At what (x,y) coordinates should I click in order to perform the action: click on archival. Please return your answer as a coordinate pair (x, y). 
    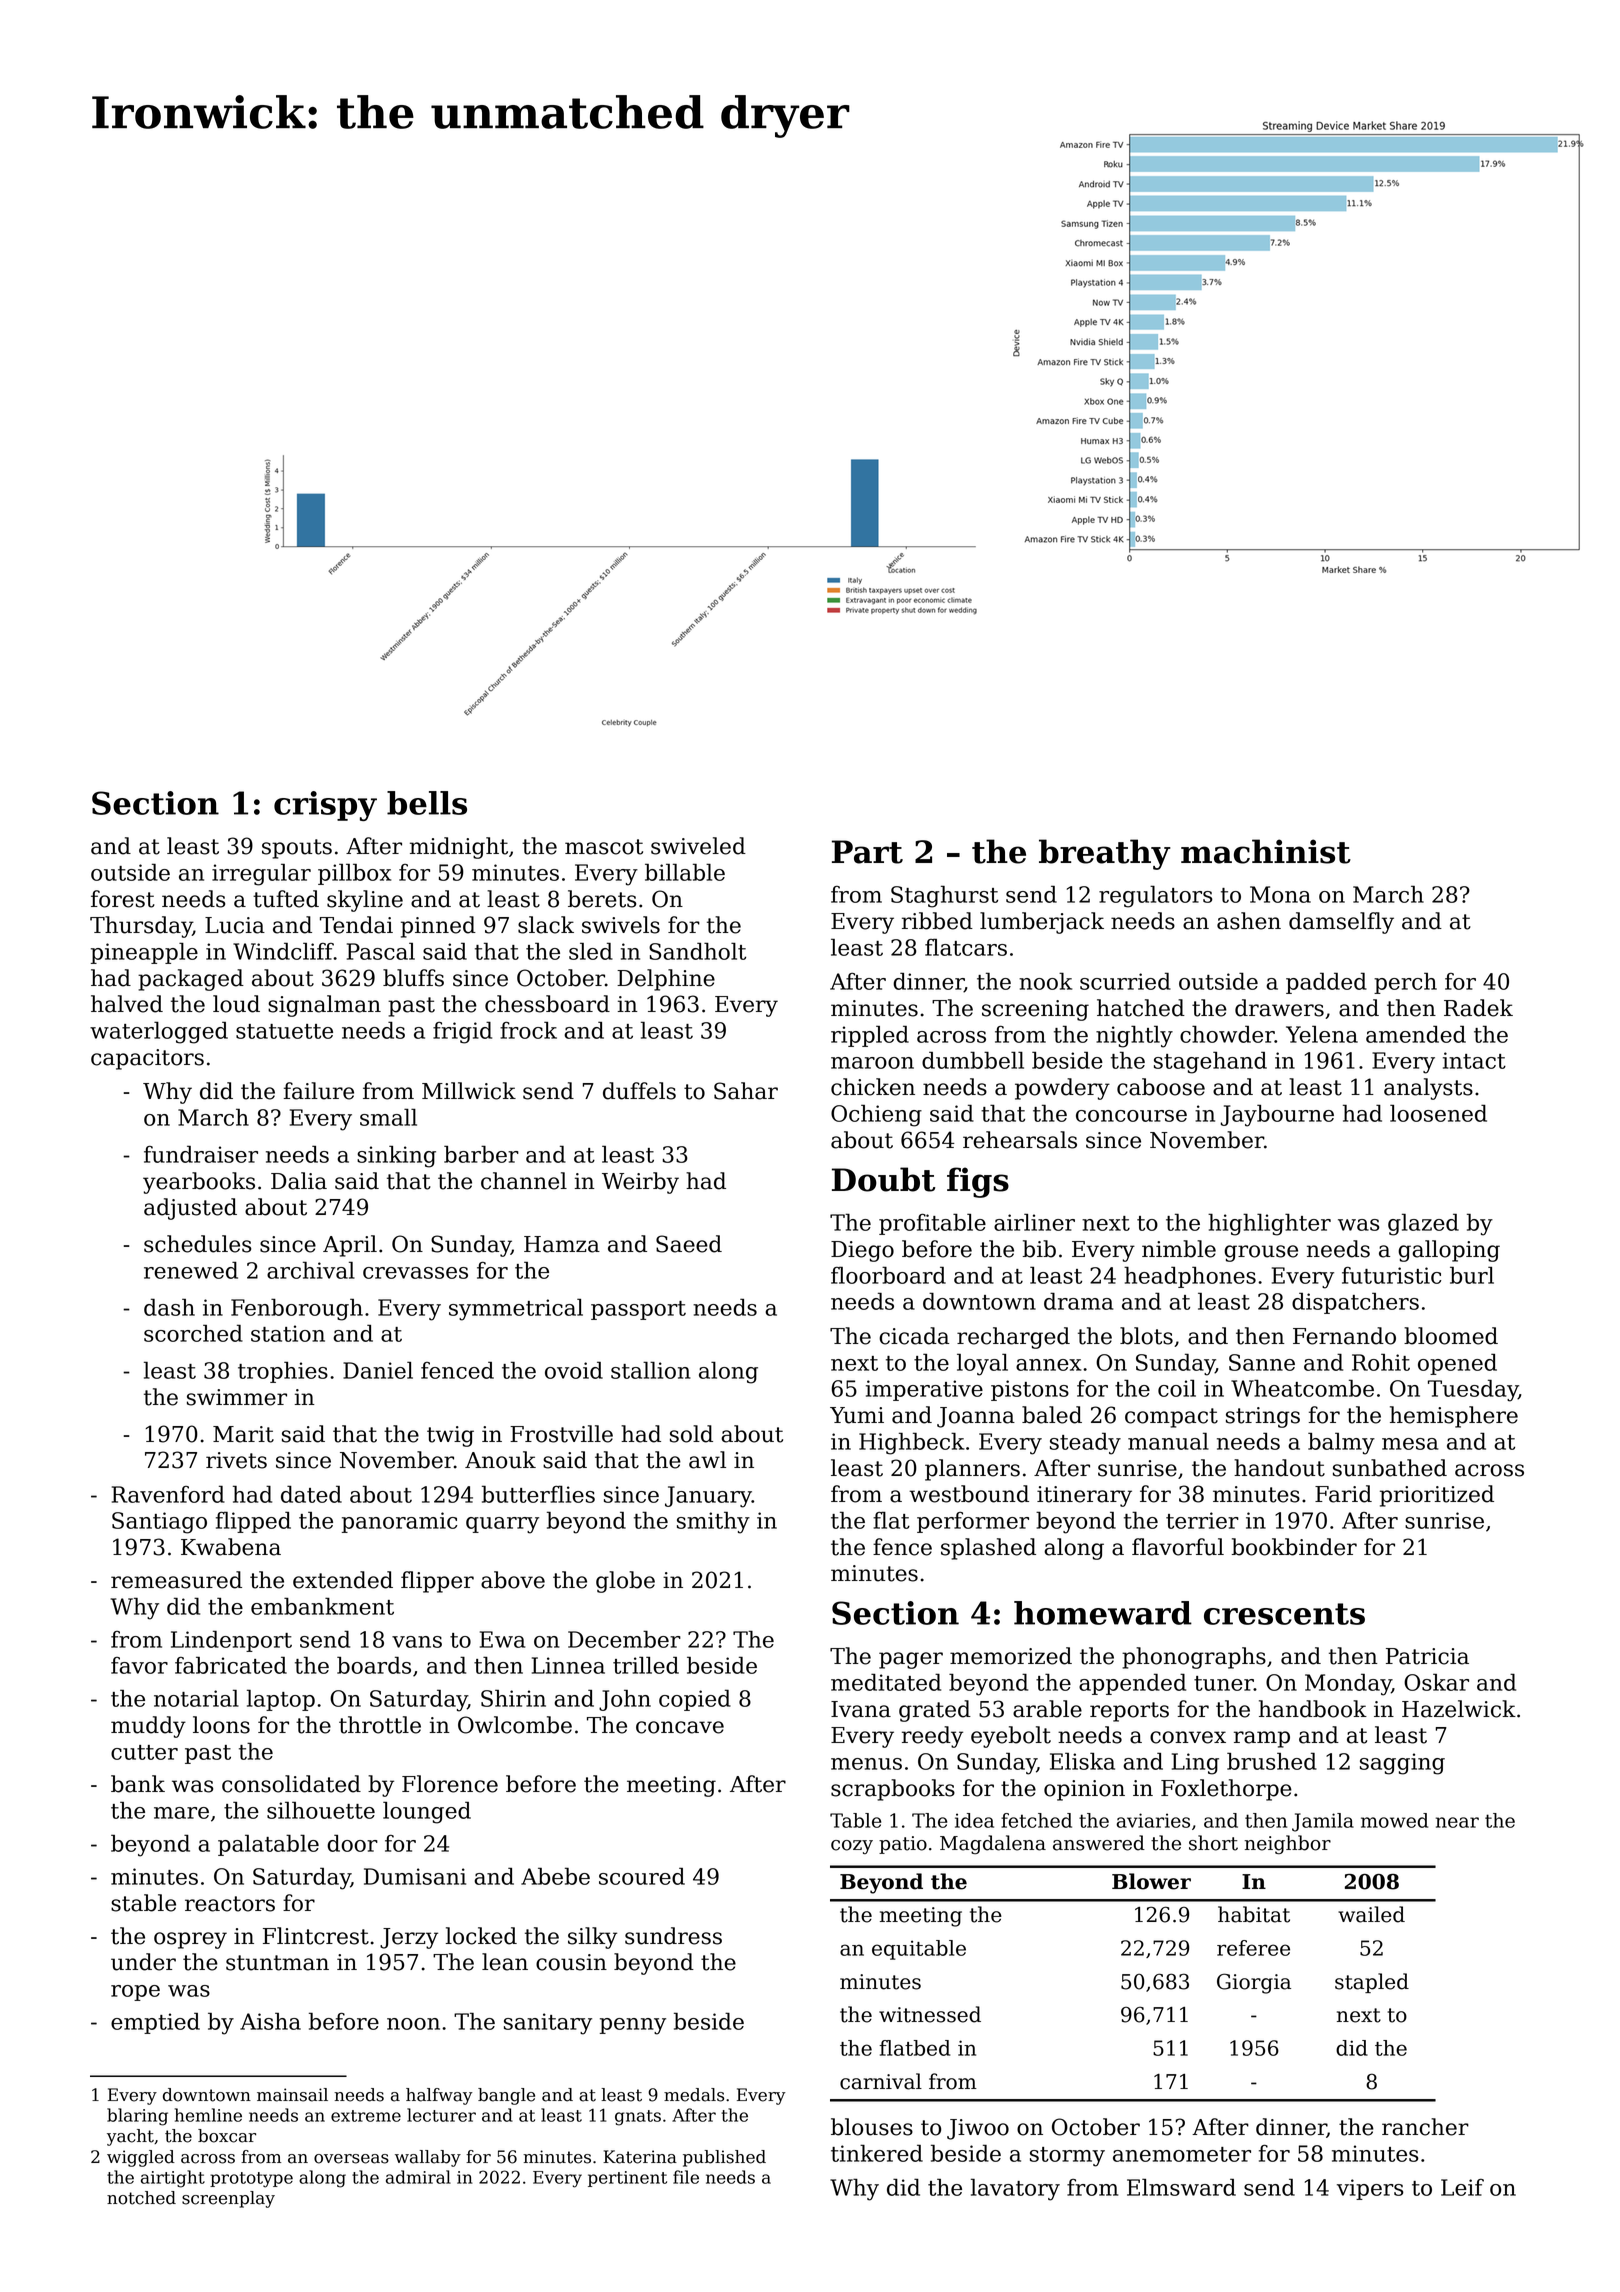
    Looking at the image, I should click on (311, 1270).
